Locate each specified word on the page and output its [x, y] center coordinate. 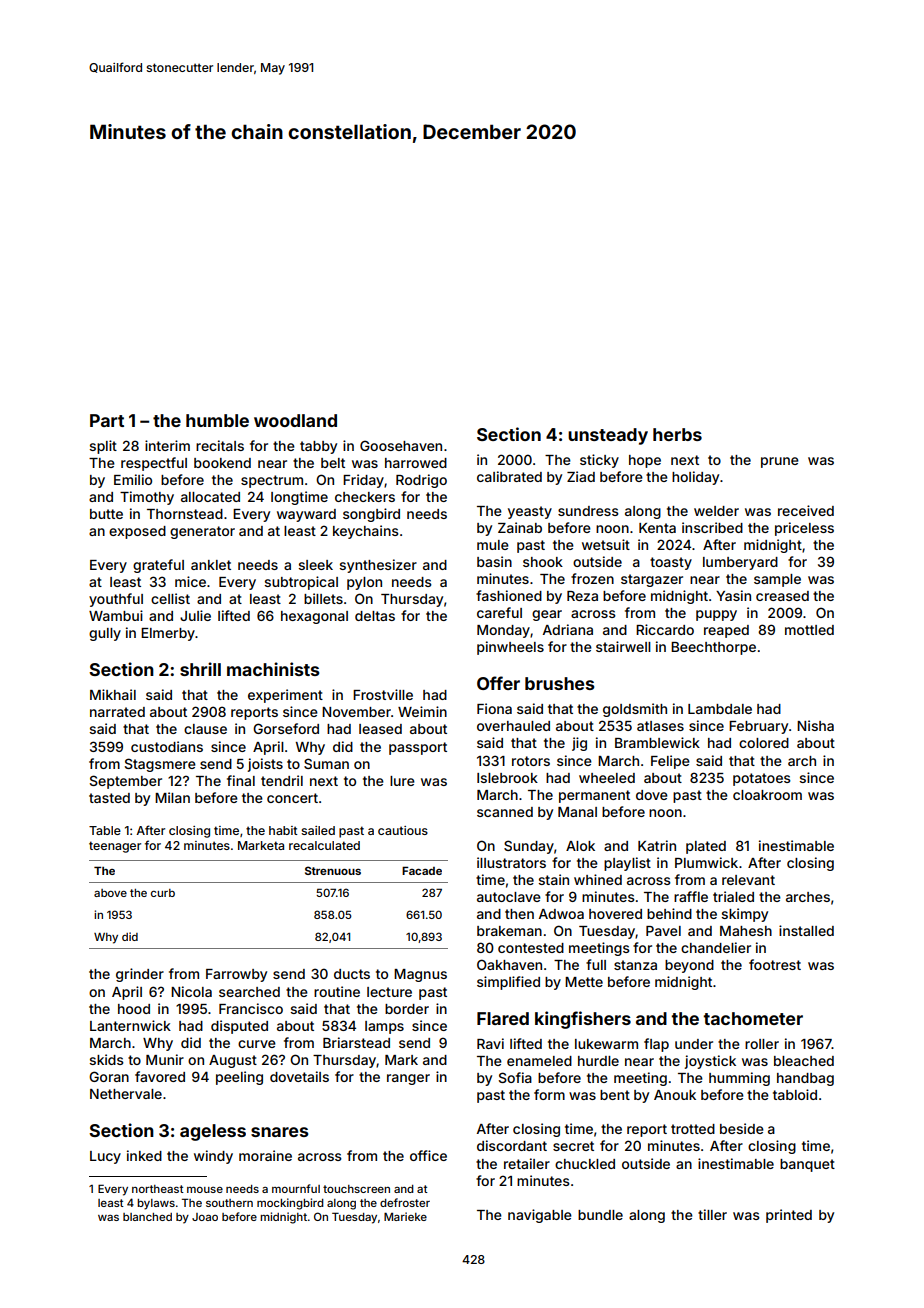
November [356, 712]
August [233, 1061]
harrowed [416, 463]
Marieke [405, 1216]
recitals [220, 445]
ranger [408, 1079]
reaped [726, 631]
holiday [695, 478]
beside [742, 1128]
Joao [205, 1217]
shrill [200, 669]
